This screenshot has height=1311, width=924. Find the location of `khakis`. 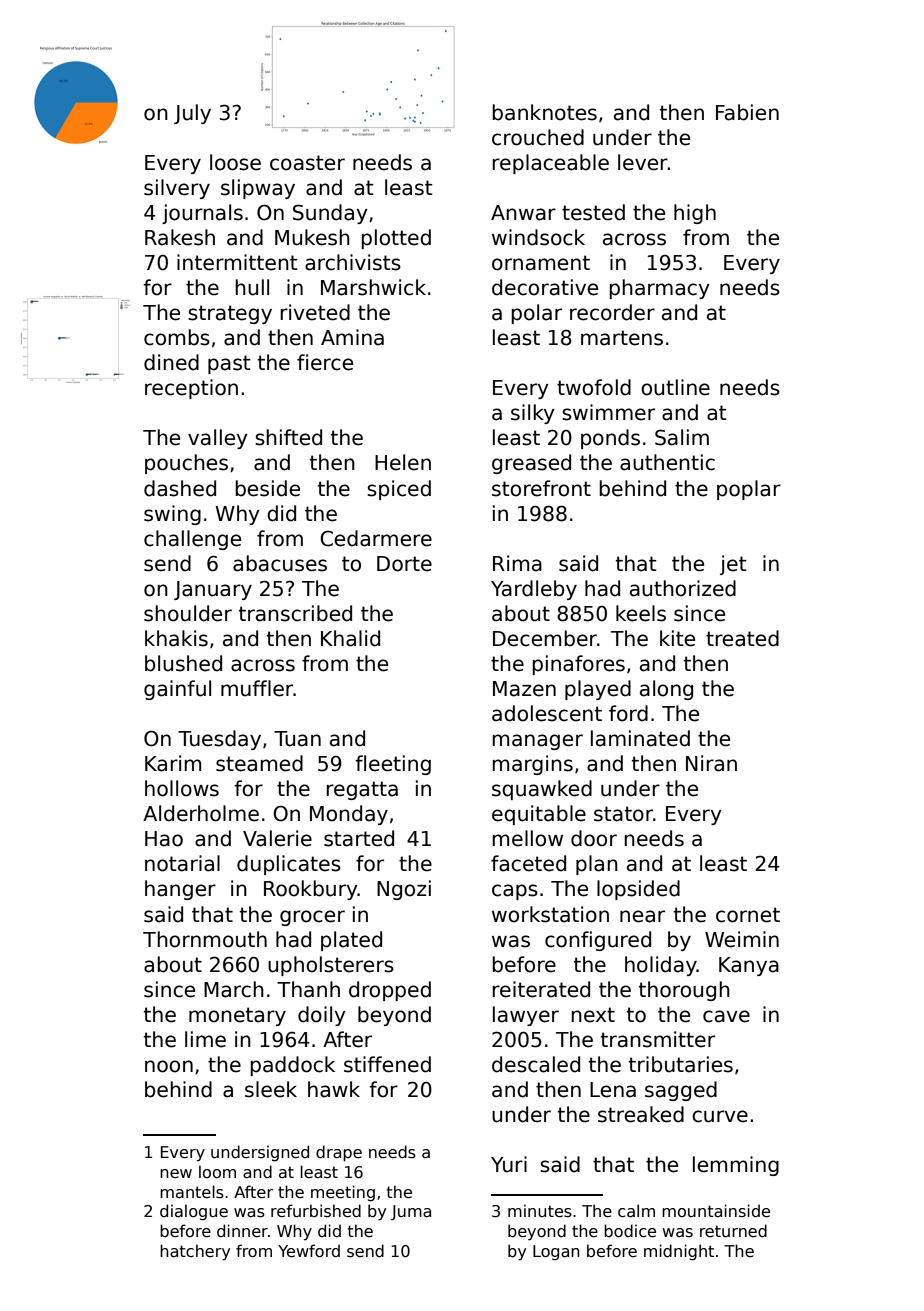

khakis is located at coordinates (176, 638).
